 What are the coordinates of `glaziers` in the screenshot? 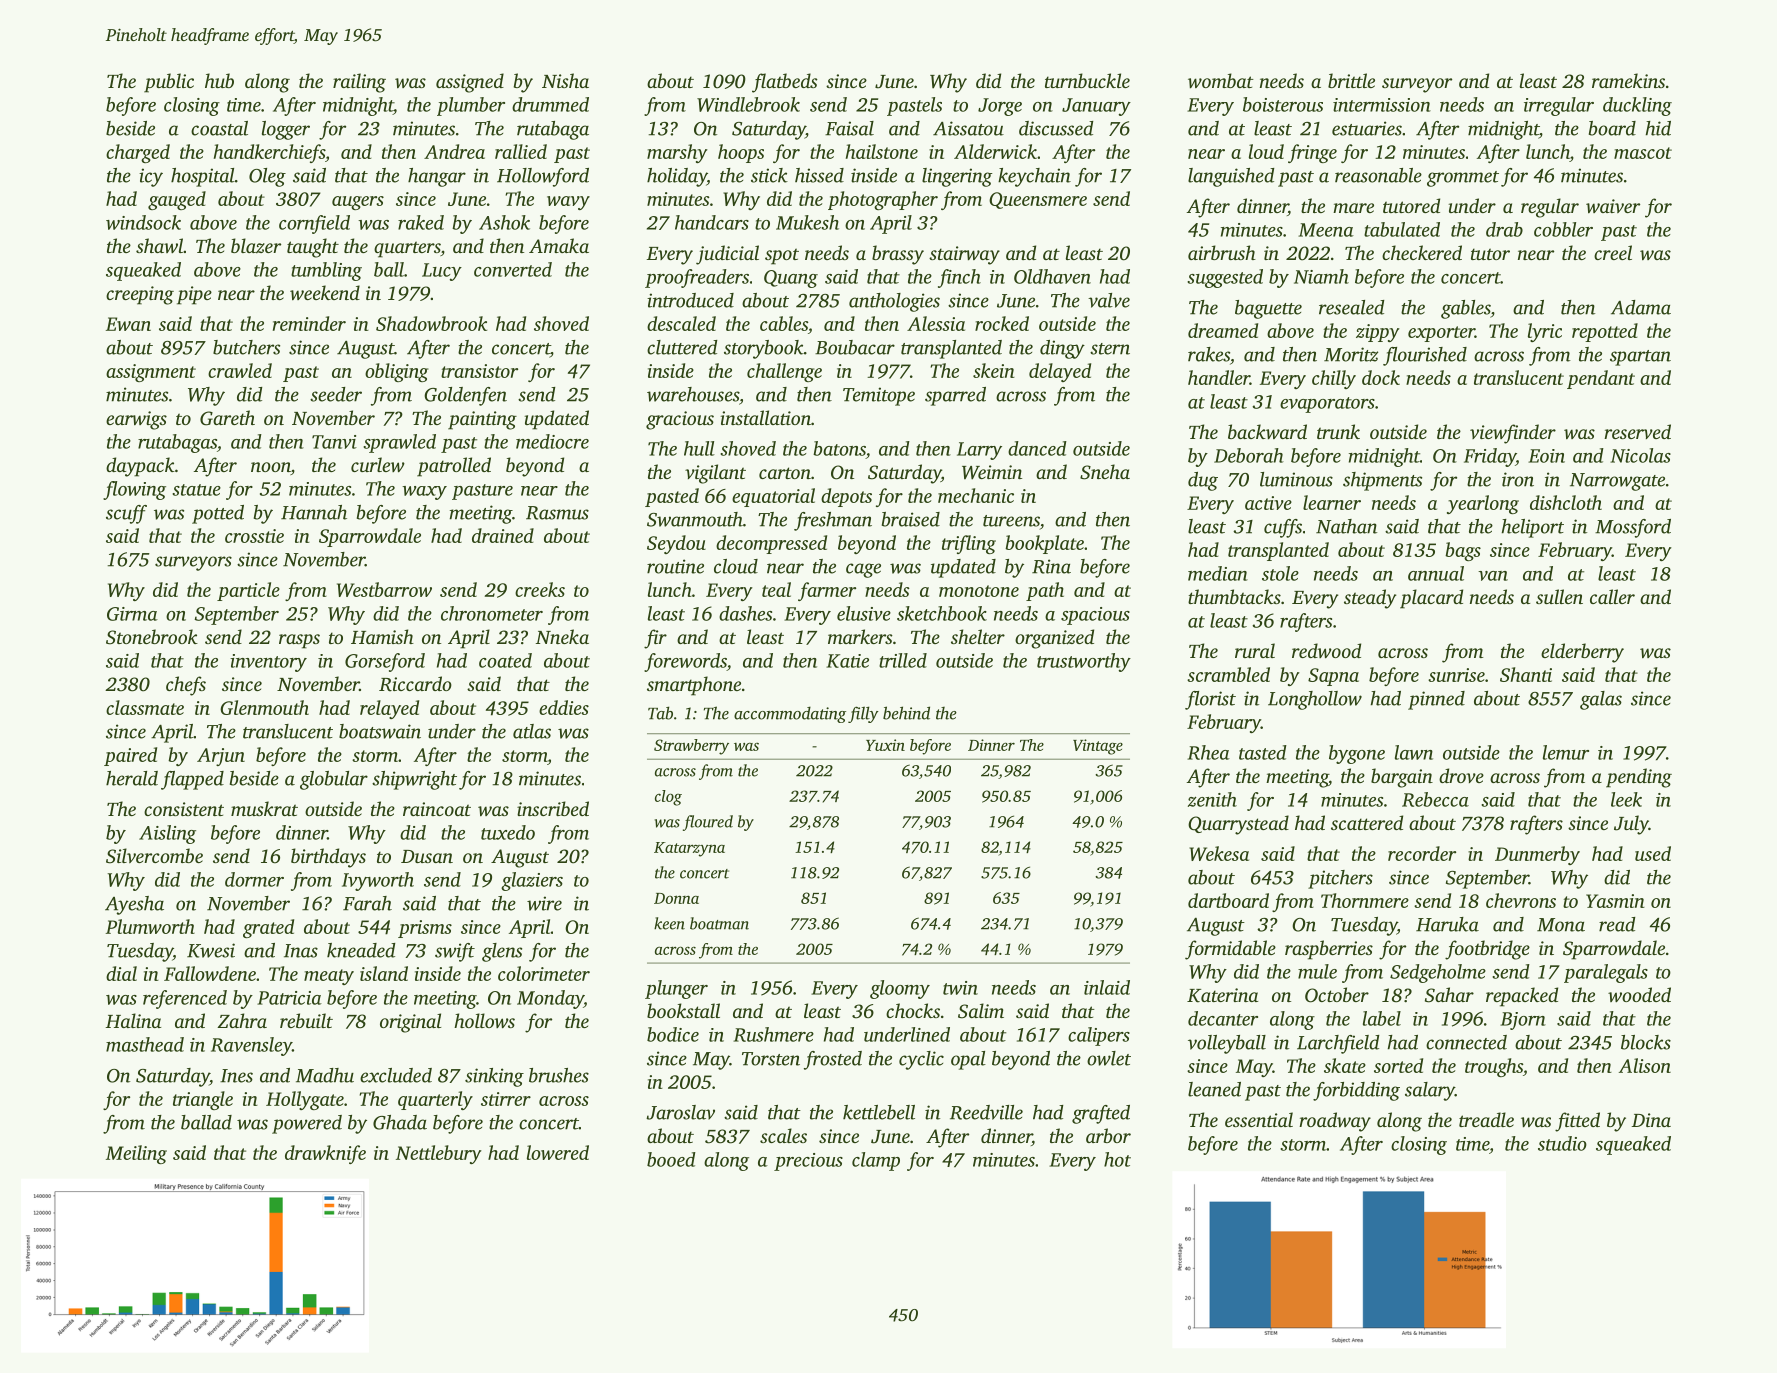 It's located at (532, 881).
